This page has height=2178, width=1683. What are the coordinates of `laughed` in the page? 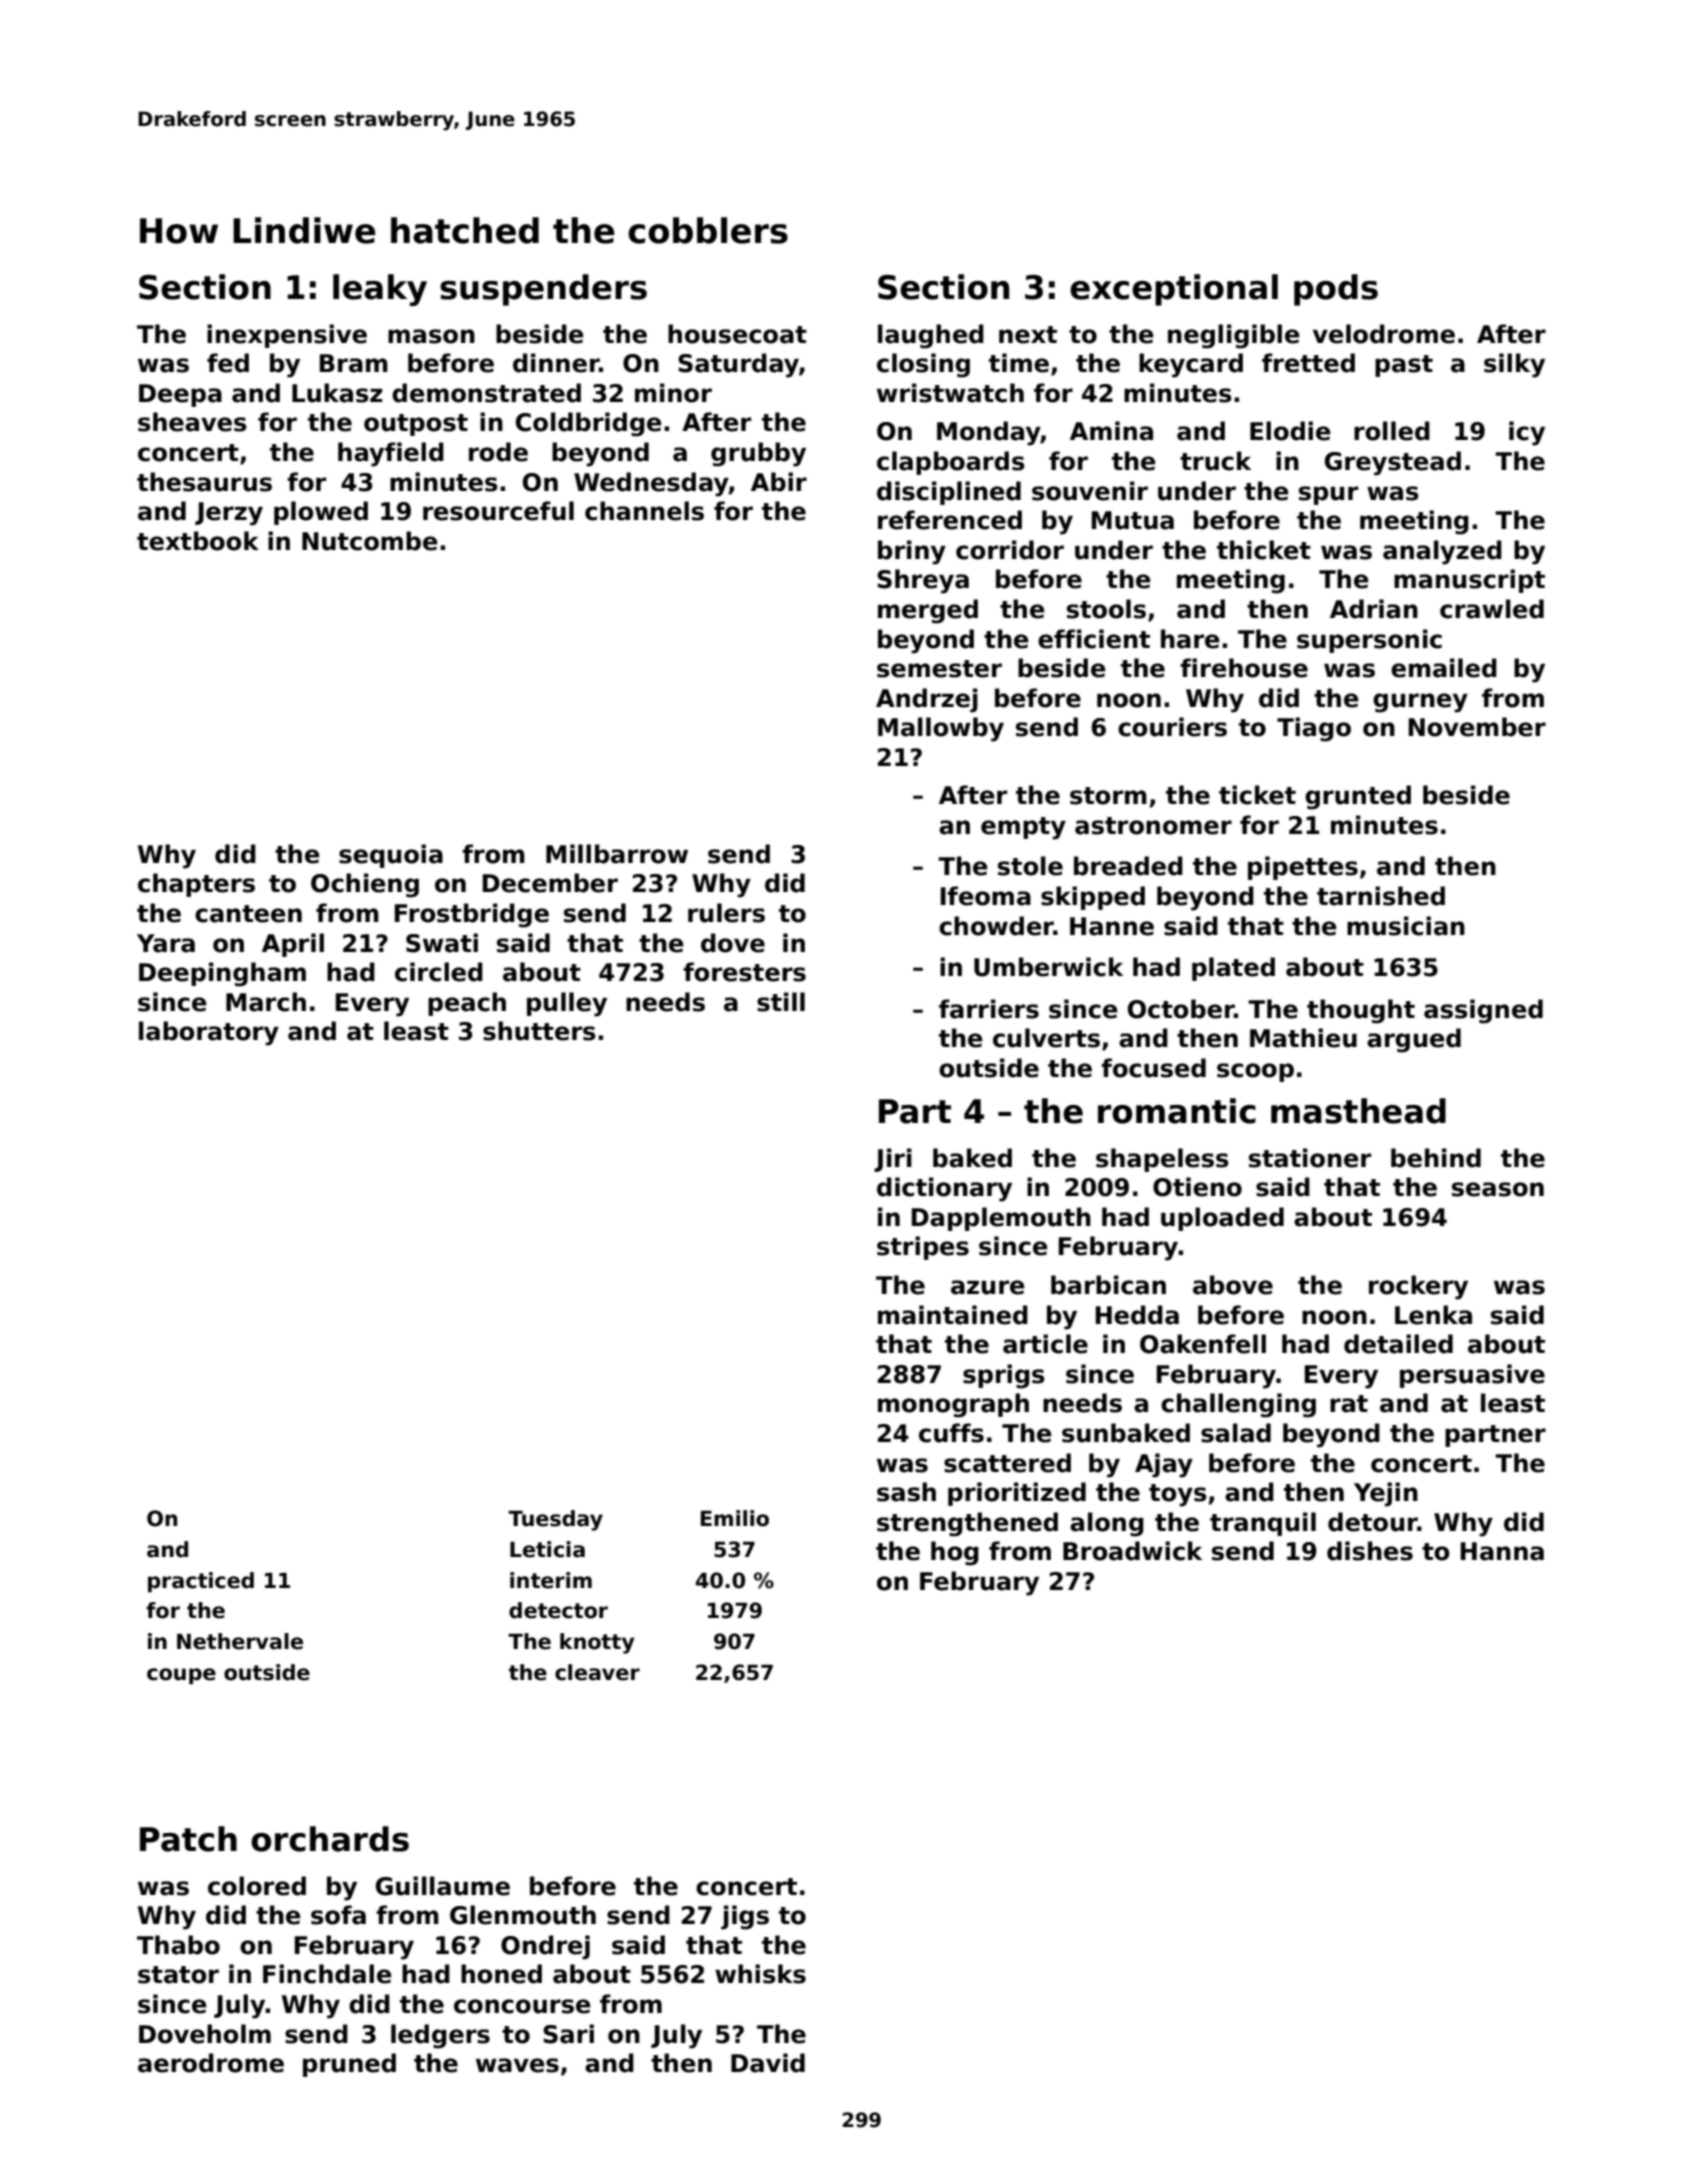 It's located at (931, 336).
